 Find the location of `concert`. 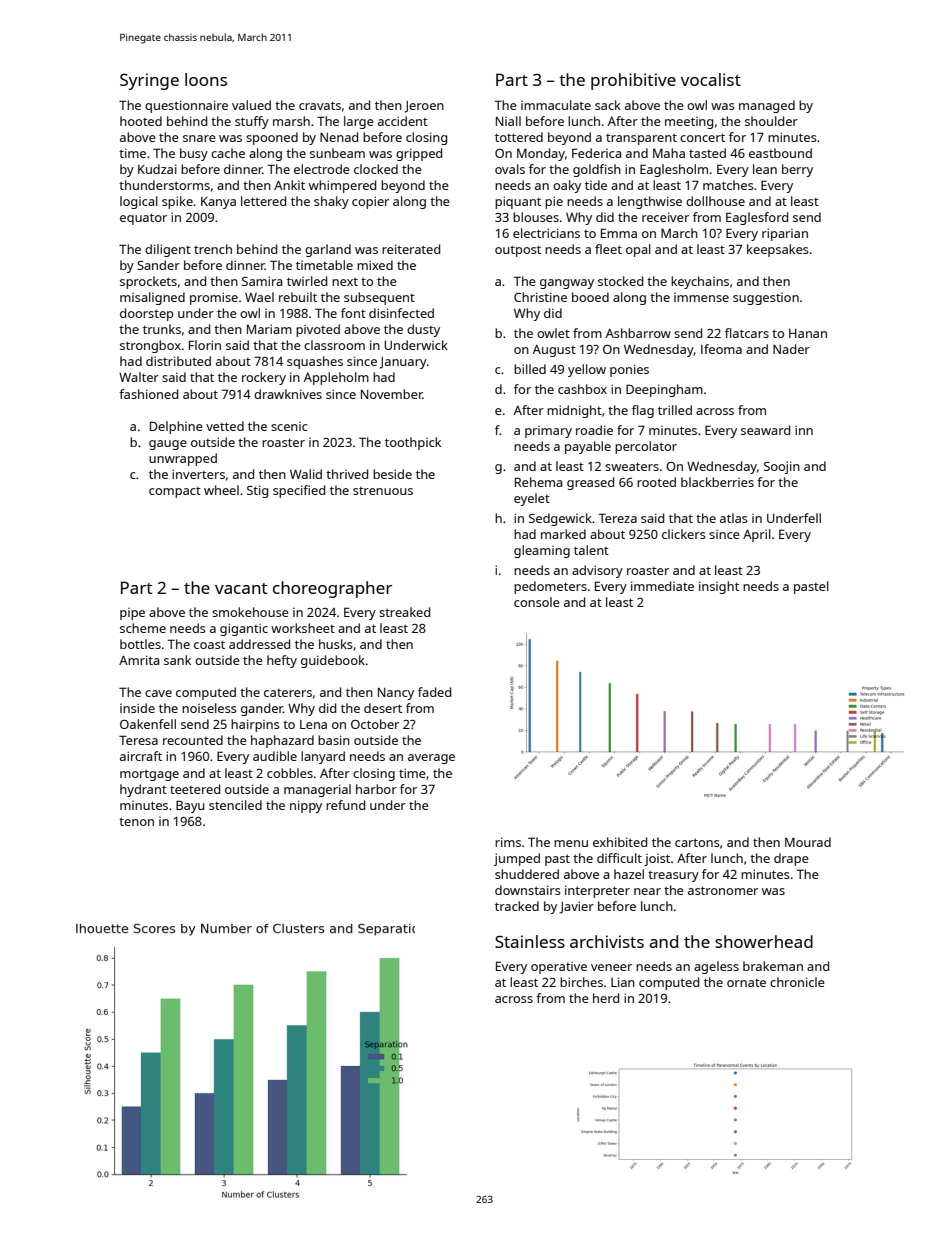

concert is located at coordinates (702, 137).
